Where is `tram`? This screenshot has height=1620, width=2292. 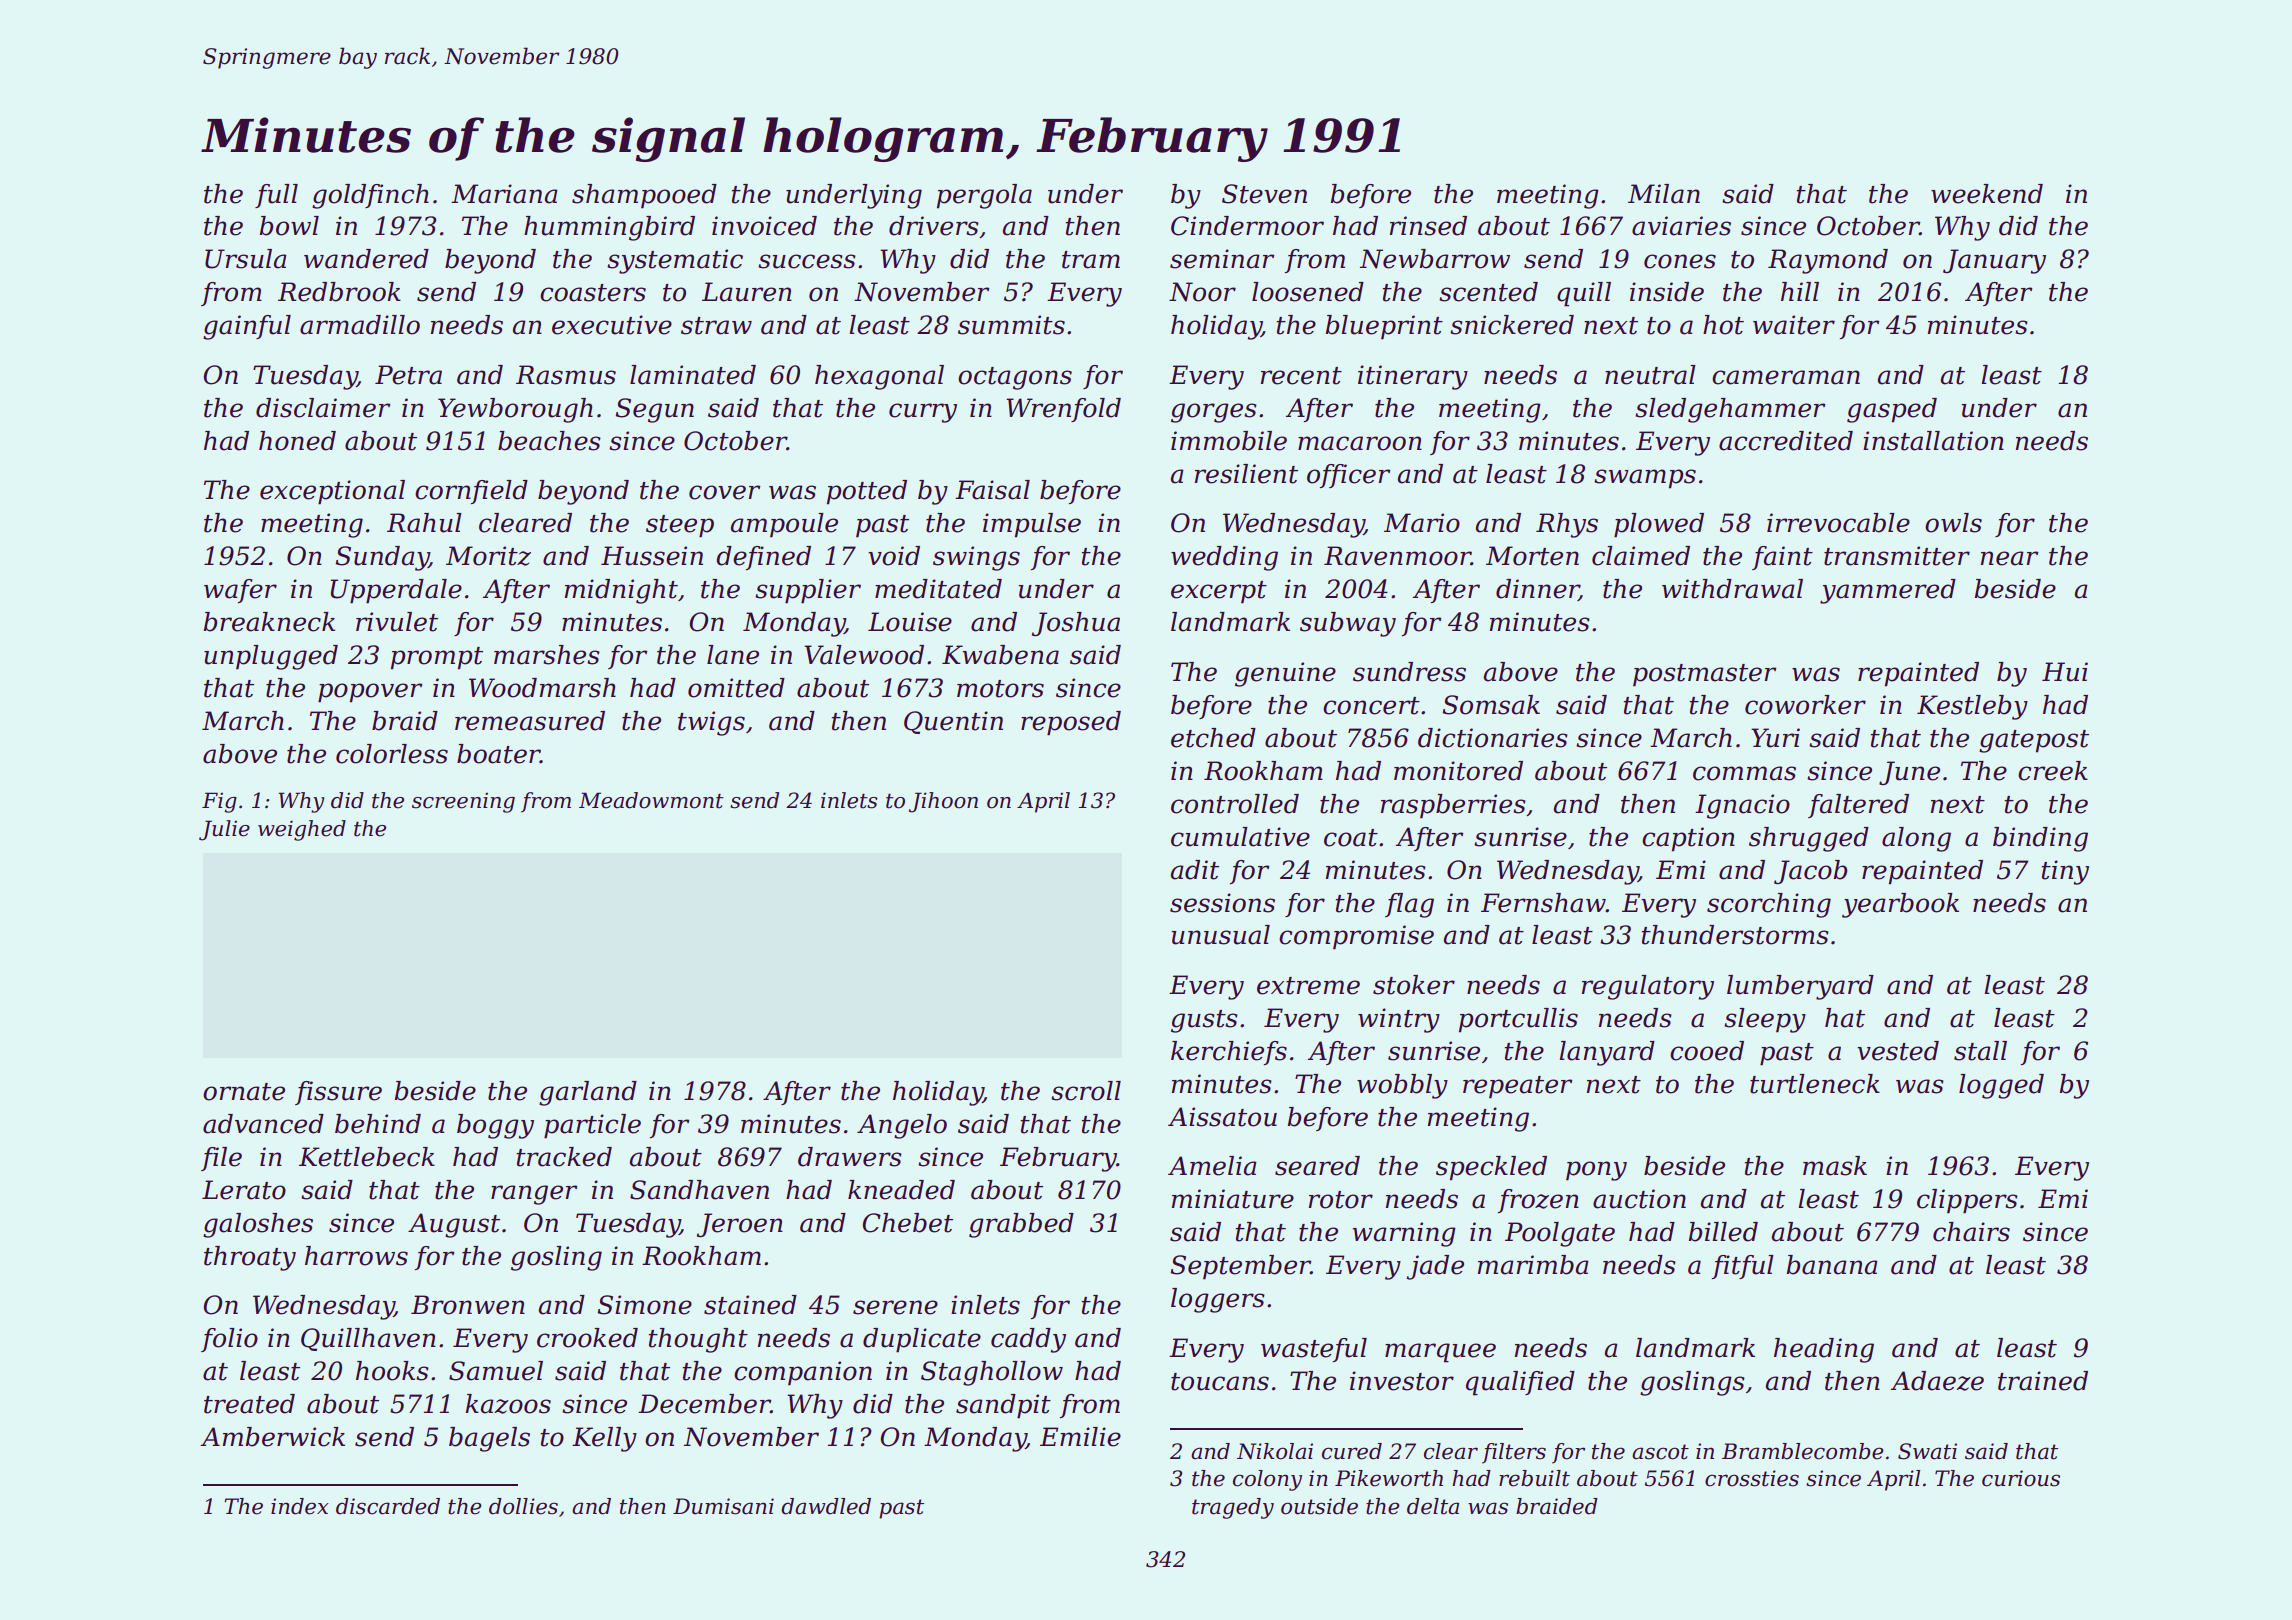 tram is located at coordinates (1091, 260).
